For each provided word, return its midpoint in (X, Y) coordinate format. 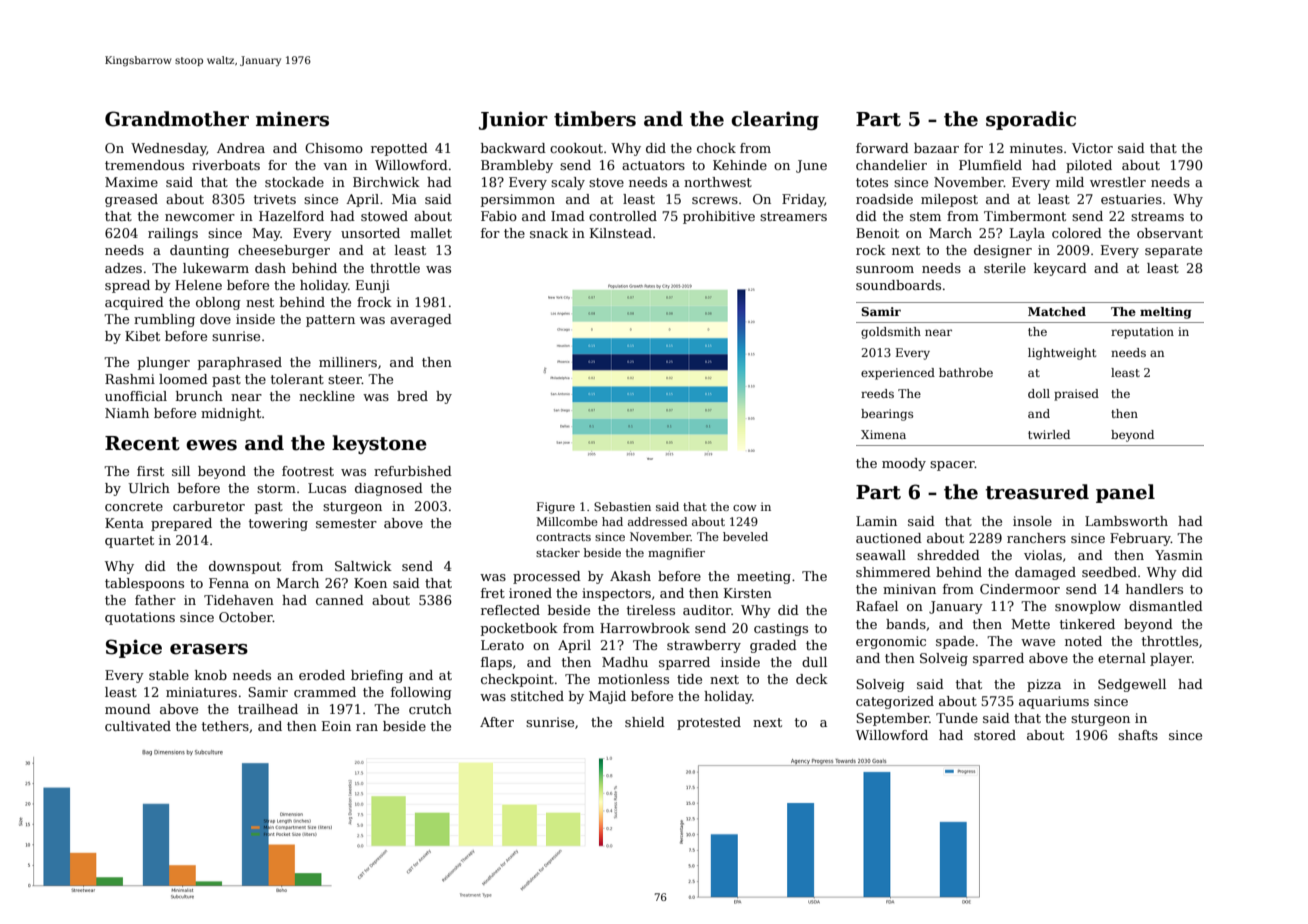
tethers (225, 726)
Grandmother (177, 119)
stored (995, 735)
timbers (595, 119)
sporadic (1031, 120)
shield (645, 722)
